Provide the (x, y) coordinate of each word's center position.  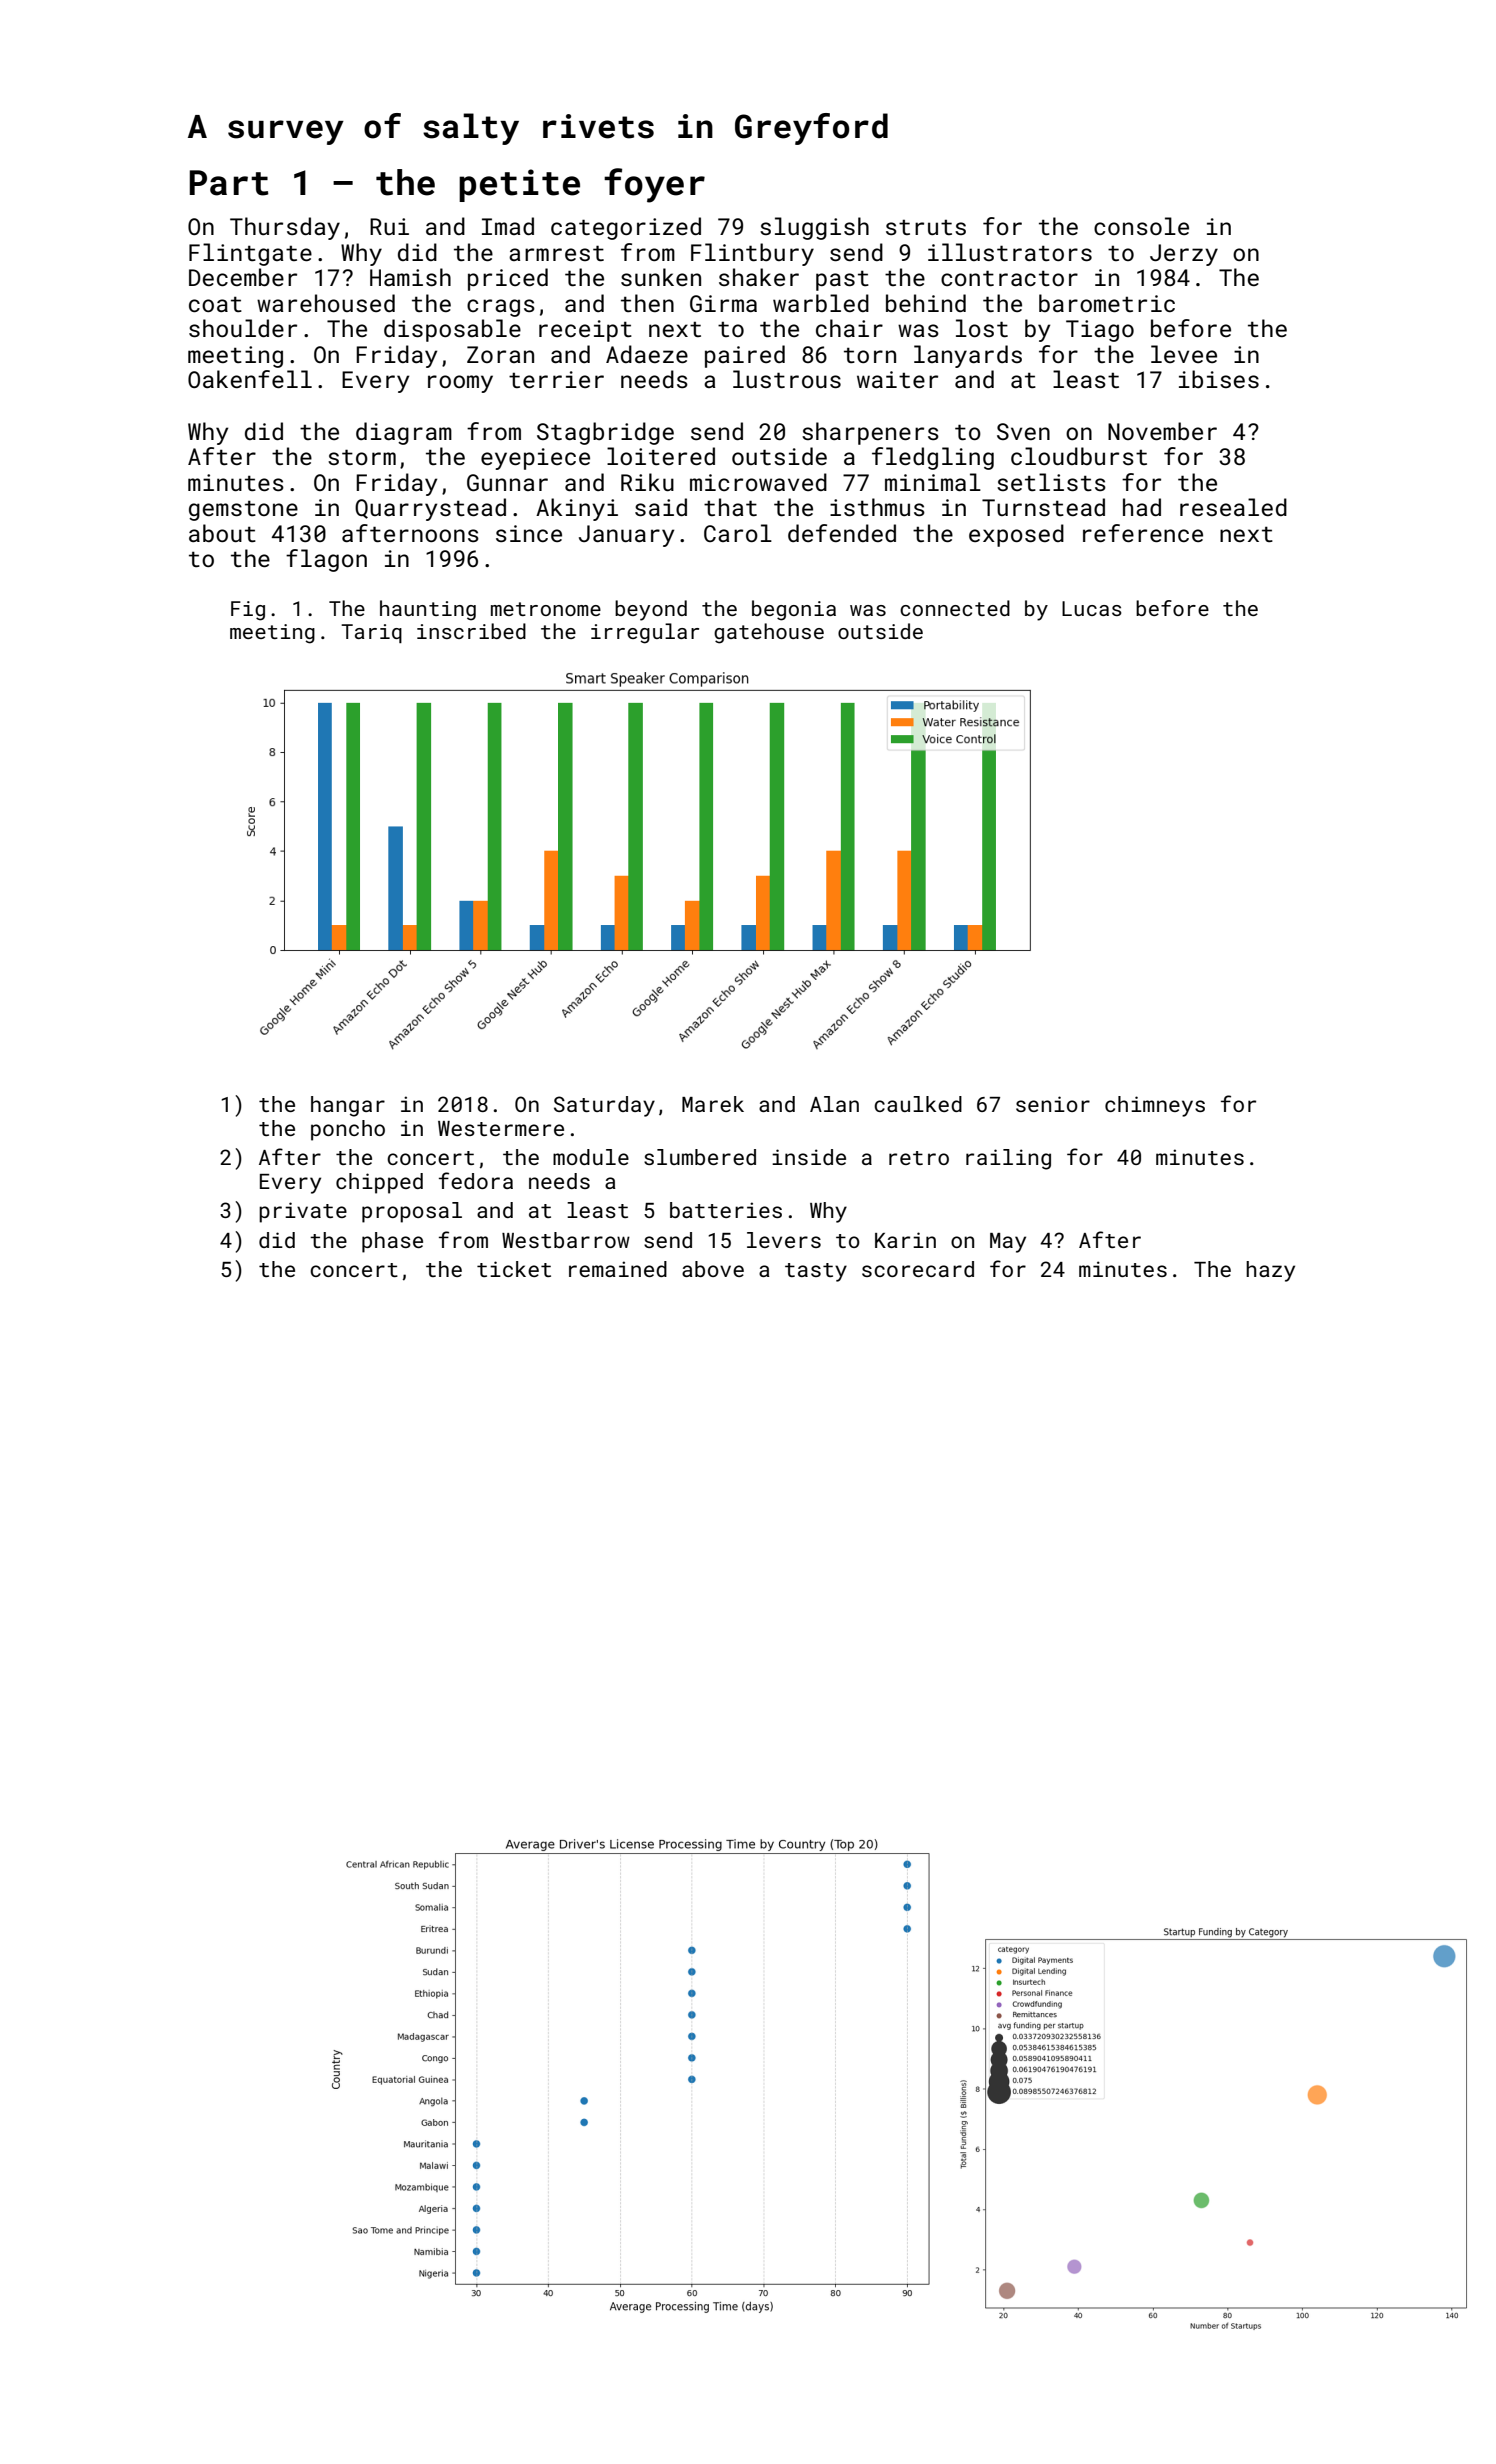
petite (519, 185)
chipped (379, 1183)
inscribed (471, 631)
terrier (556, 379)
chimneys (1155, 1106)
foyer (654, 185)
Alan (834, 1104)
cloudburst (1079, 456)
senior (1053, 1104)
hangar (348, 1106)
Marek (713, 1104)
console (1141, 226)
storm (362, 457)
